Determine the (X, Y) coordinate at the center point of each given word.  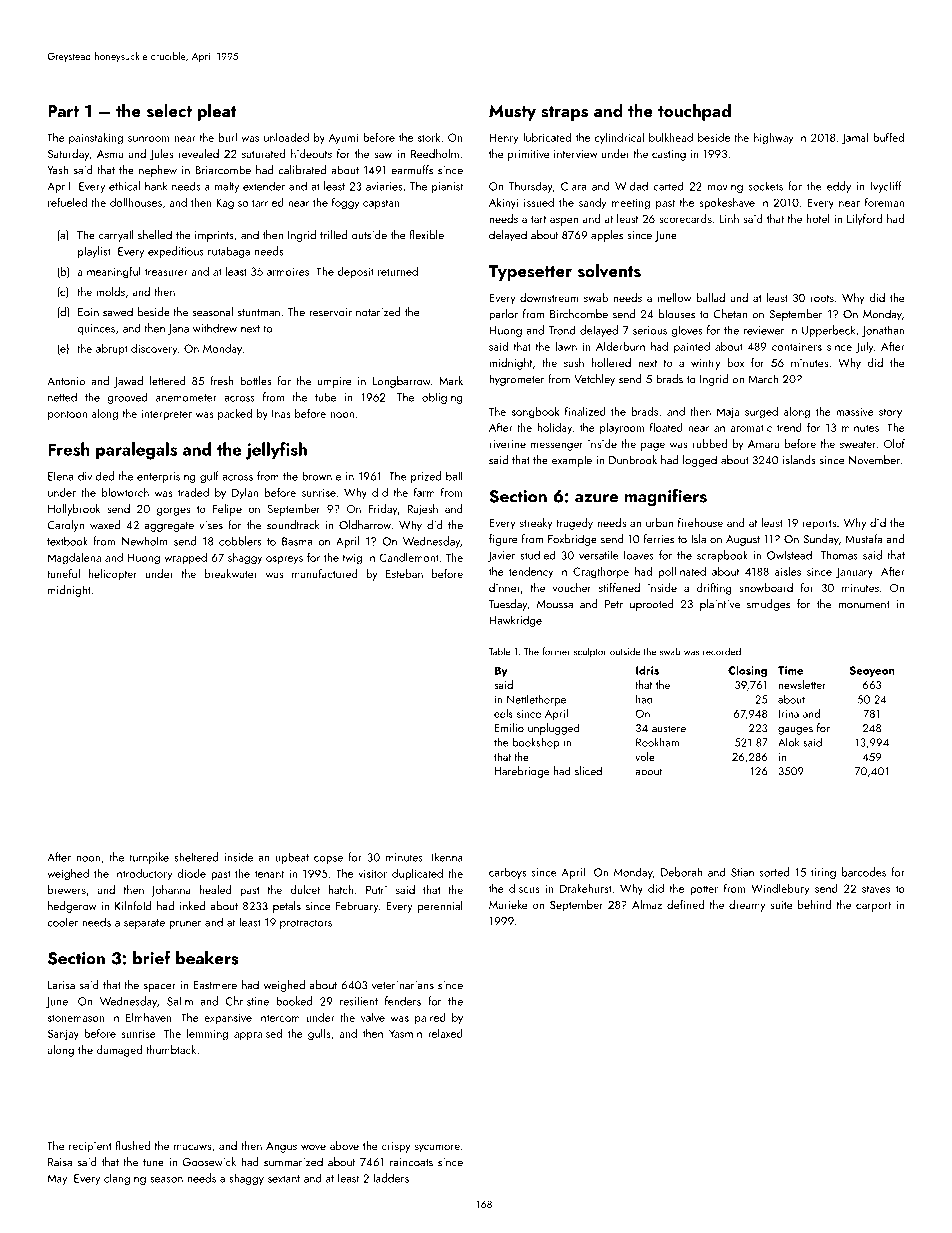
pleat (217, 112)
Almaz (647, 904)
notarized (378, 312)
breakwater (231, 573)
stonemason (76, 1018)
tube (325, 397)
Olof (894, 443)
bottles (256, 381)
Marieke (508, 904)
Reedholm (435, 153)
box (735, 362)
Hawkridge (515, 621)
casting (669, 155)
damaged (119, 1051)
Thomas (839, 555)
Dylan (245, 494)
